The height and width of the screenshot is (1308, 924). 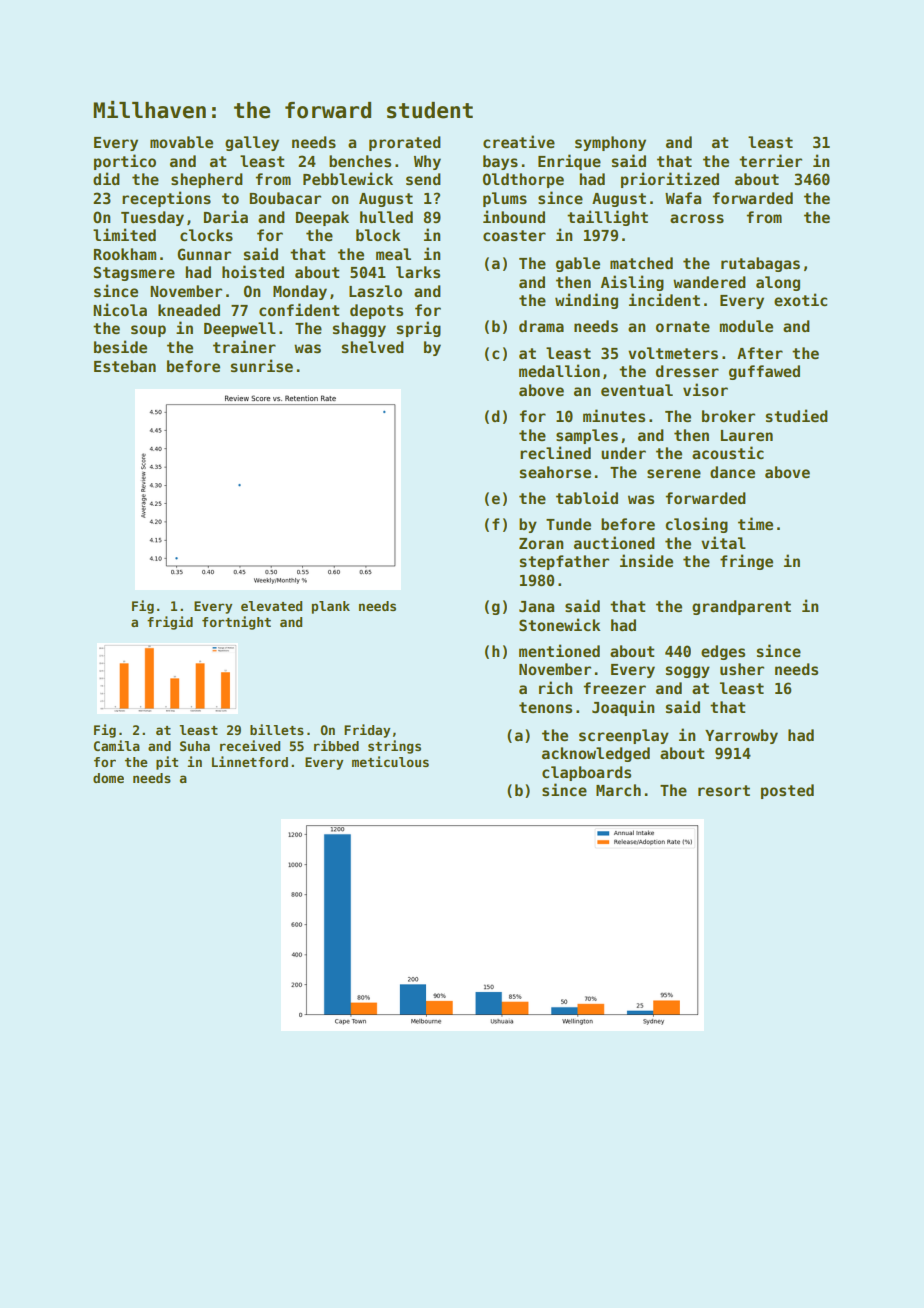 What do you see at coordinates (170, 623) in the screenshot?
I see `frigid` at bounding box center [170, 623].
